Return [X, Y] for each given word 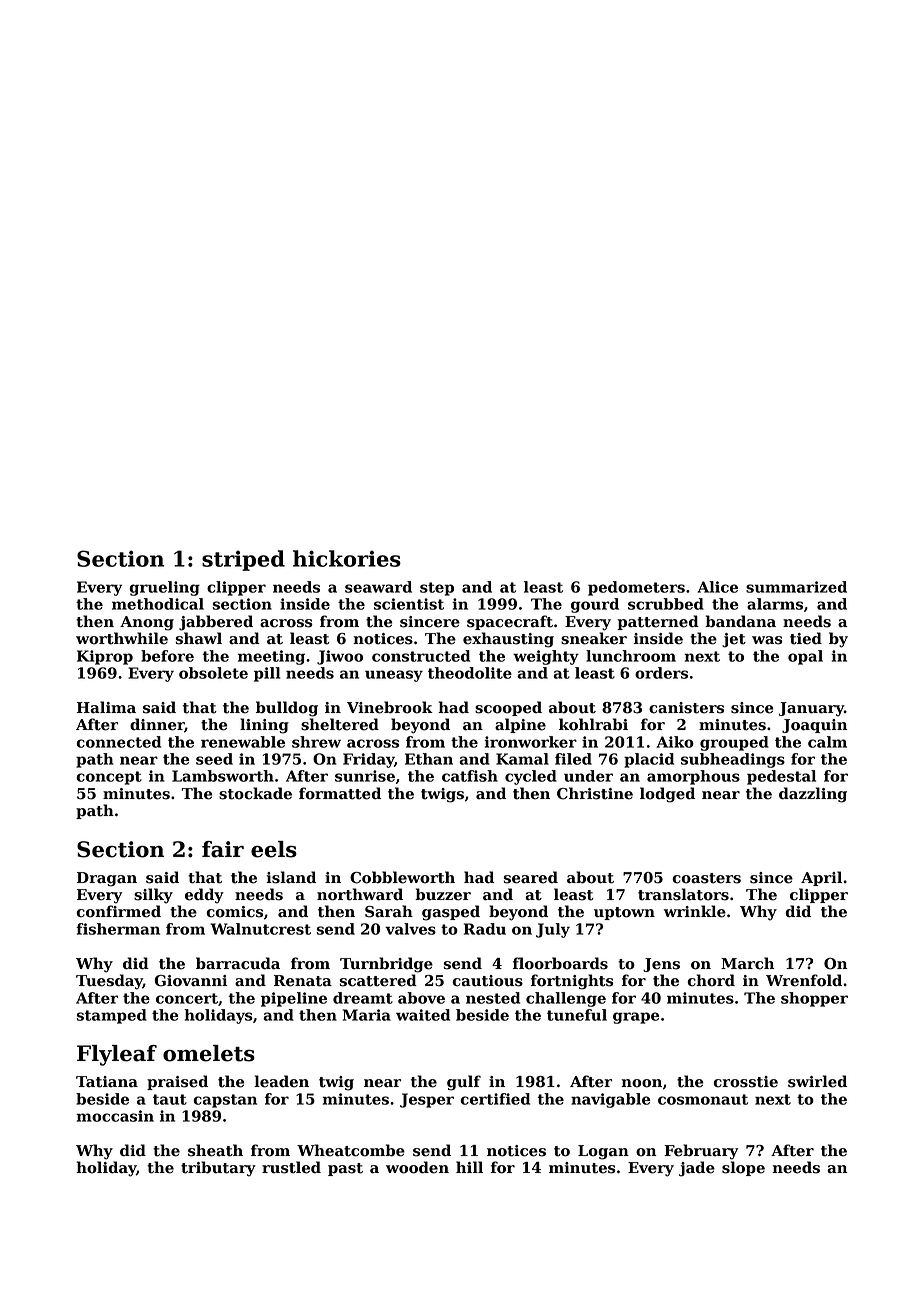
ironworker [530, 742]
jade [697, 1169]
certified [495, 1099]
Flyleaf [117, 1055]
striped [243, 560]
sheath [215, 1150]
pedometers [636, 588]
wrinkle [695, 911]
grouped [734, 743]
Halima [106, 707]
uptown [624, 913]
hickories [347, 558]
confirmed [118, 911]
